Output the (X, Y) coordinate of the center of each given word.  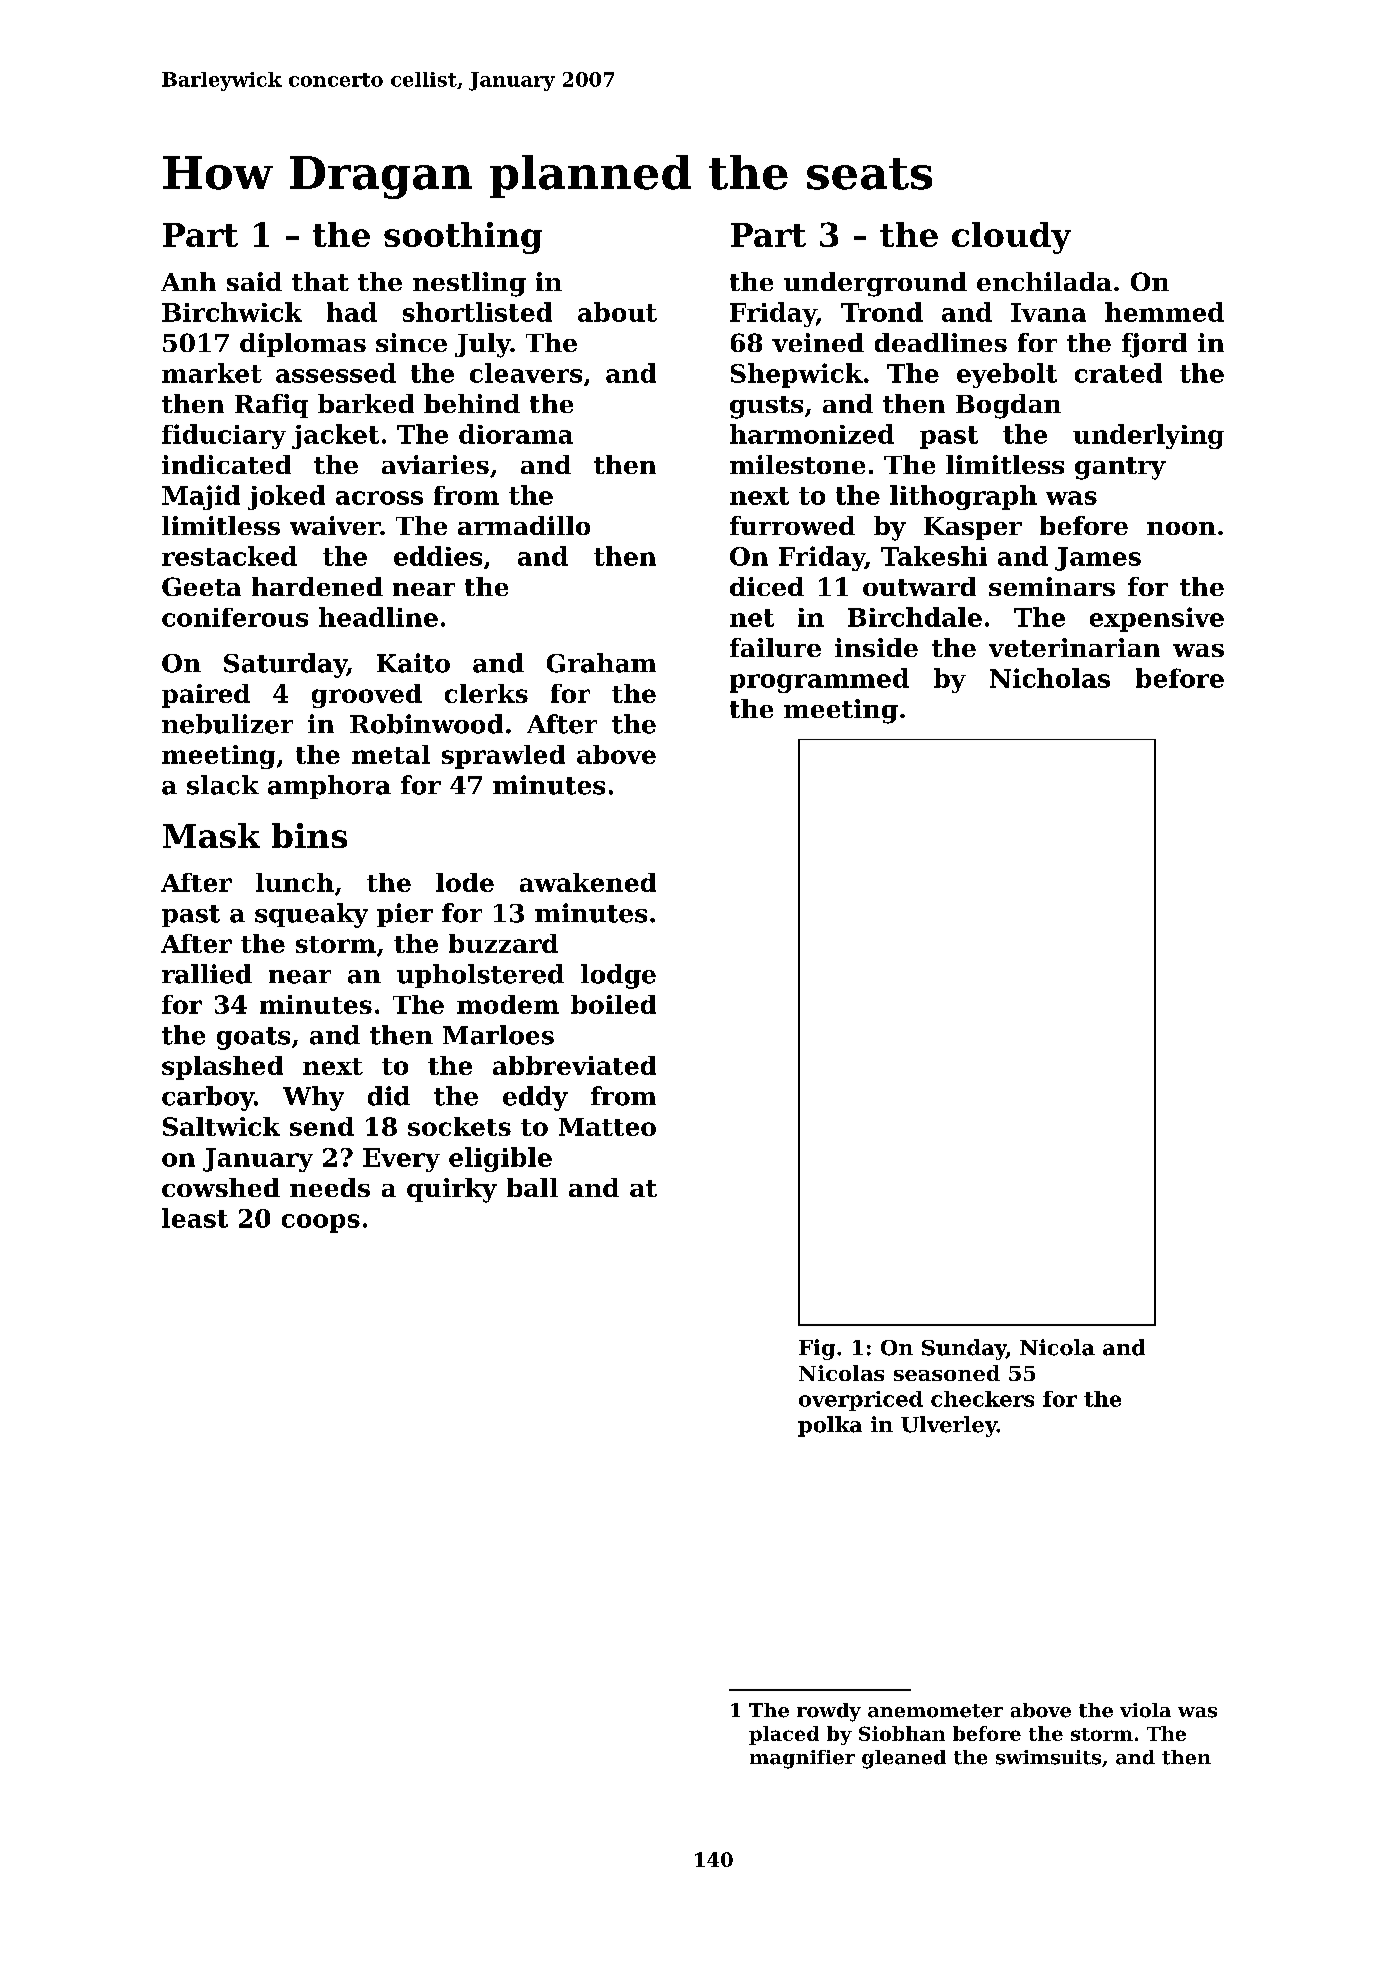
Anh (188, 281)
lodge (618, 976)
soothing (463, 238)
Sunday (964, 1349)
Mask (211, 835)
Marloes (498, 1035)
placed (784, 1735)
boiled (613, 1004)
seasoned (947, 1373)
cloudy (1011, 238)
